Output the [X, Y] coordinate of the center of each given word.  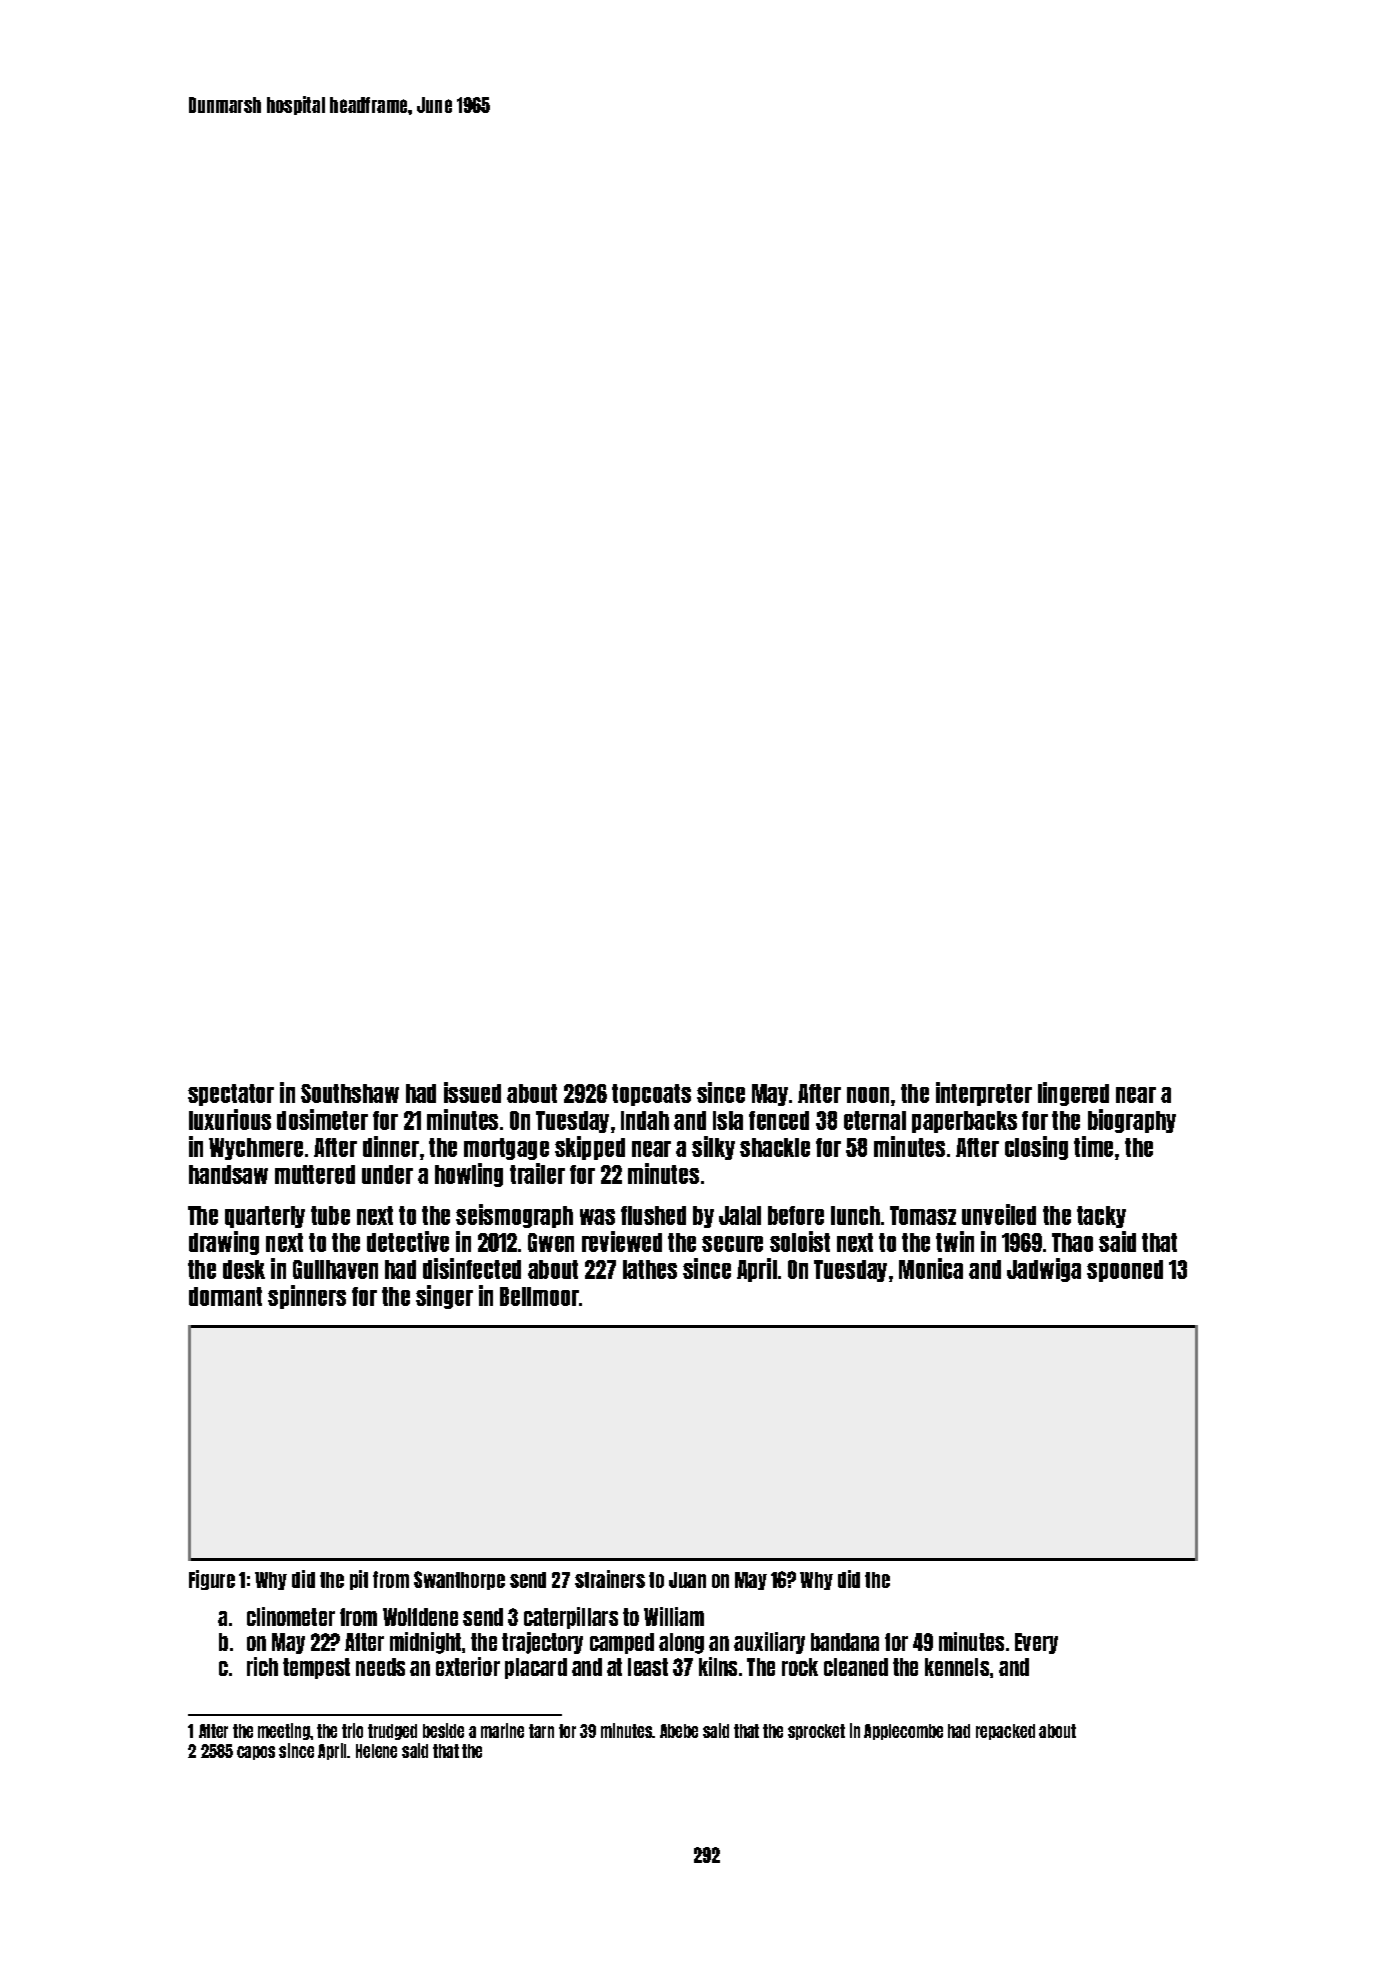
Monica [931, 1268]
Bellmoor [539, 1296]
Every [1036, 1643]
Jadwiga [1044, 1270]
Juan [687, 1580]
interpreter [984, 1094]
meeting [284, 1731]
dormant [225, 1296]
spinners [307, 1297]
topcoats [651, 1095]
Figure [212, 1580]
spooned [1125, 1271]
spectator [231, 1095]
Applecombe [903, 1732]
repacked [1005, 1732]
